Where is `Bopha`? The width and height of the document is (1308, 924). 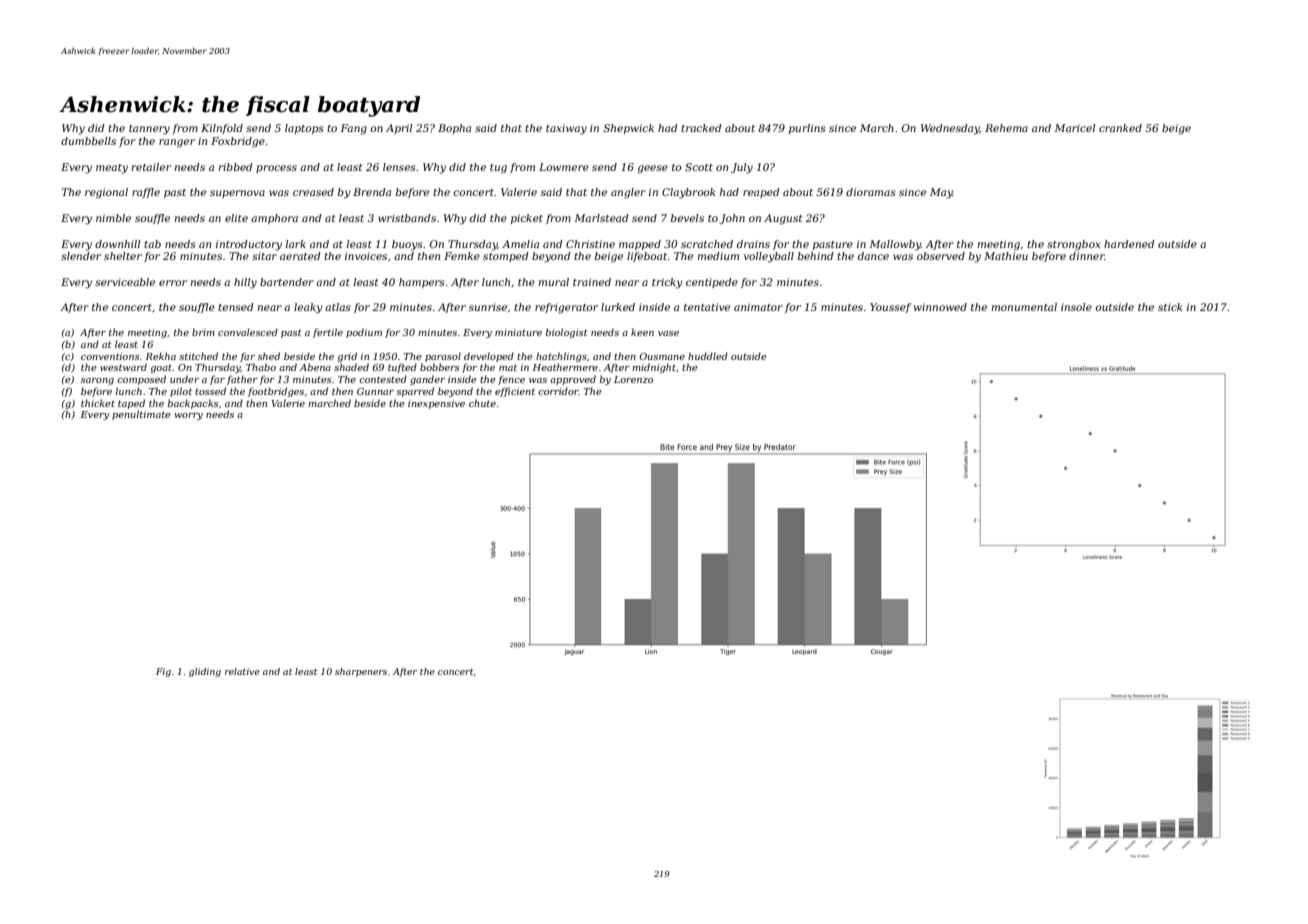 Bopha is located at coordinates (454, 129).
